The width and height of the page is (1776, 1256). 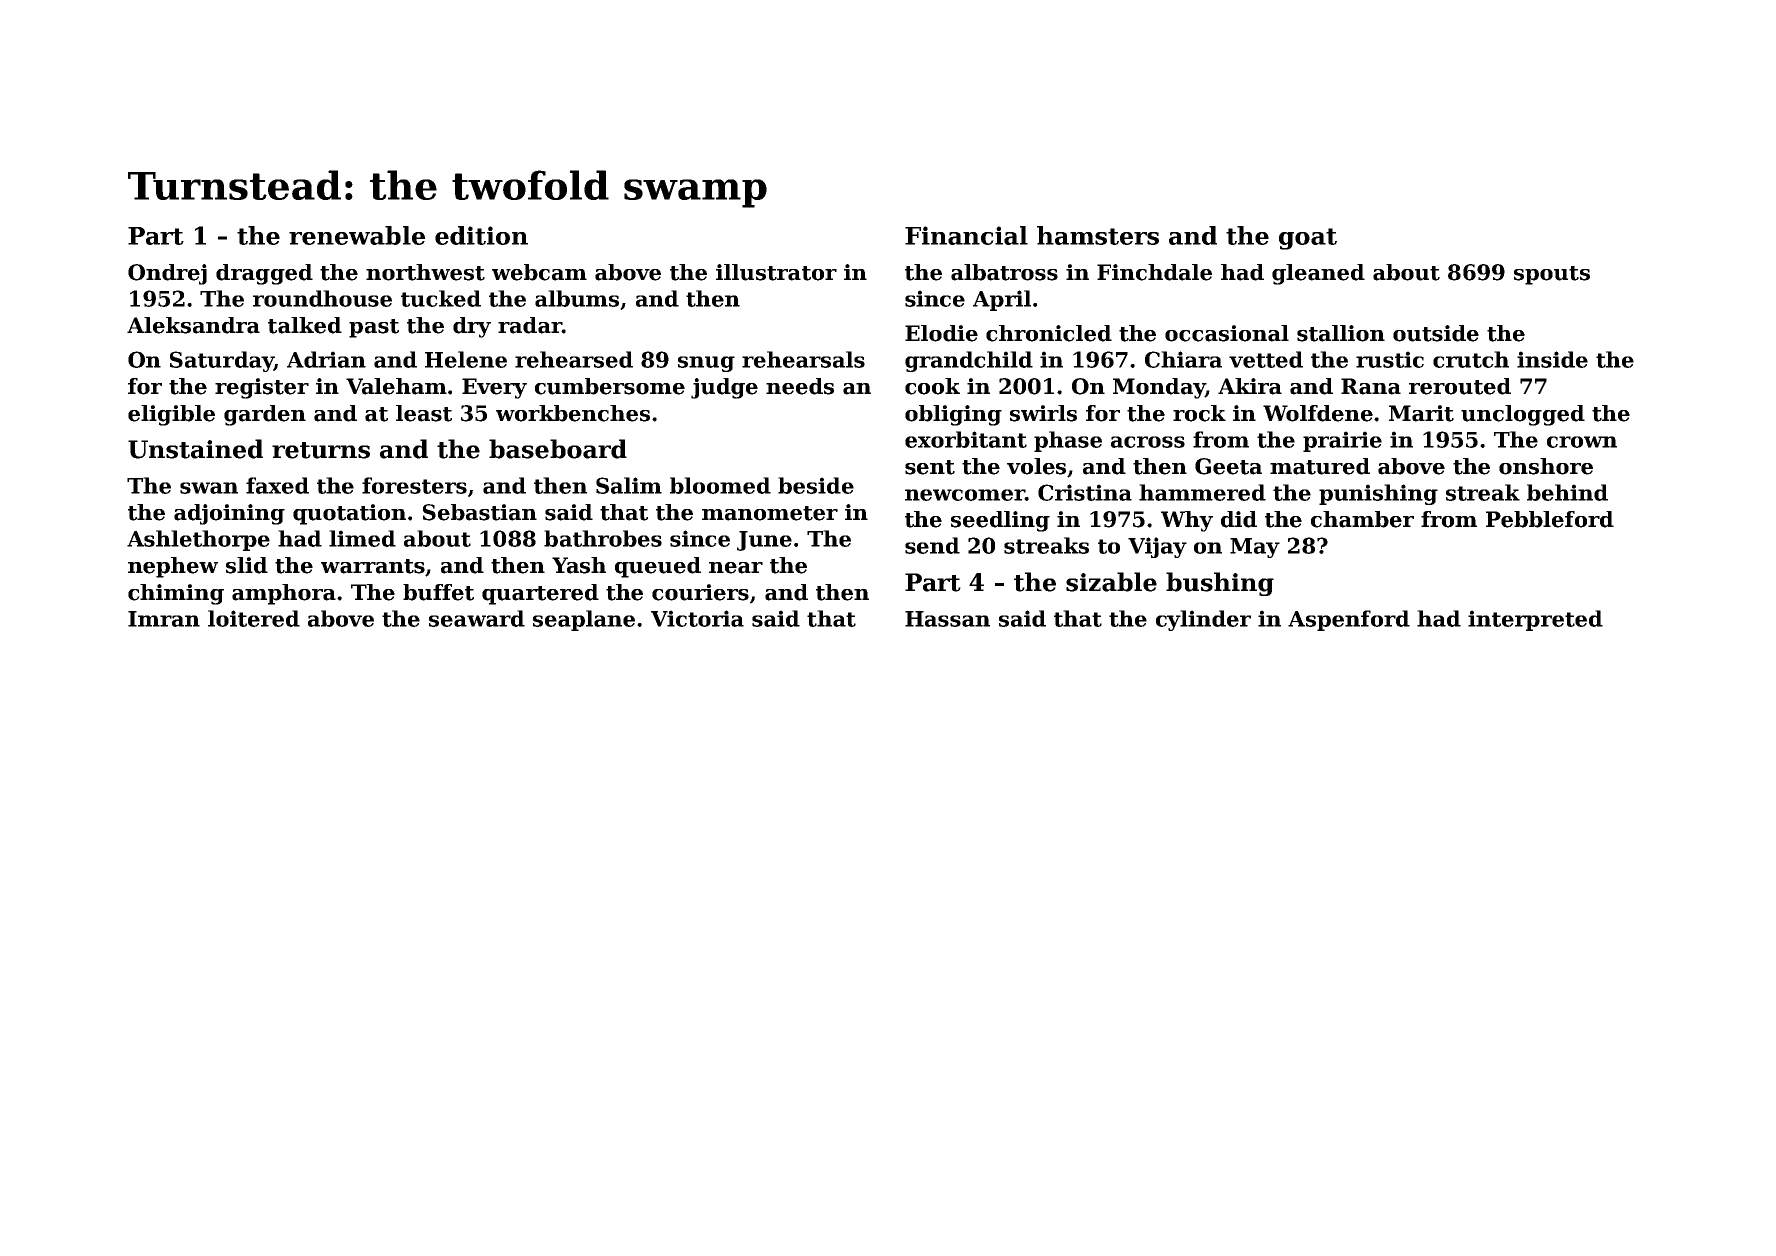 What do you see at coordinates (1535, 620) in the page?
I see `interpreted` at bounding box center [1535, 620].
